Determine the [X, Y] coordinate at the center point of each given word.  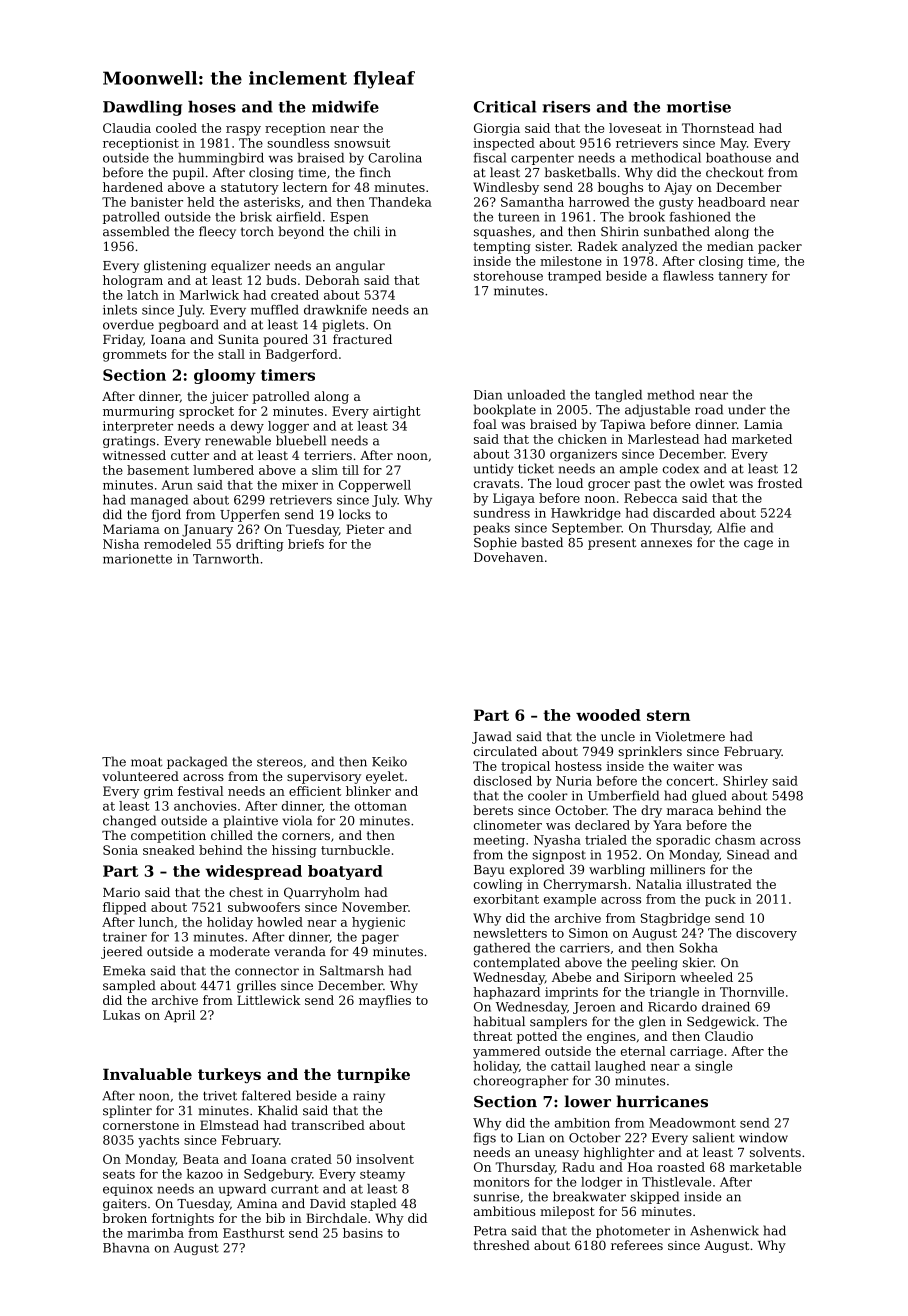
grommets [134, 356]
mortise [699, 107]
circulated [505, 751]
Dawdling [142, 108]
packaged [197, 762]
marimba [155, 1233]
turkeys [229, 1075]
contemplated [517, 963]
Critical [505, 107]
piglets [343, 325]
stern [668, 715]
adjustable [657, 410]
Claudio [729, 1036]
